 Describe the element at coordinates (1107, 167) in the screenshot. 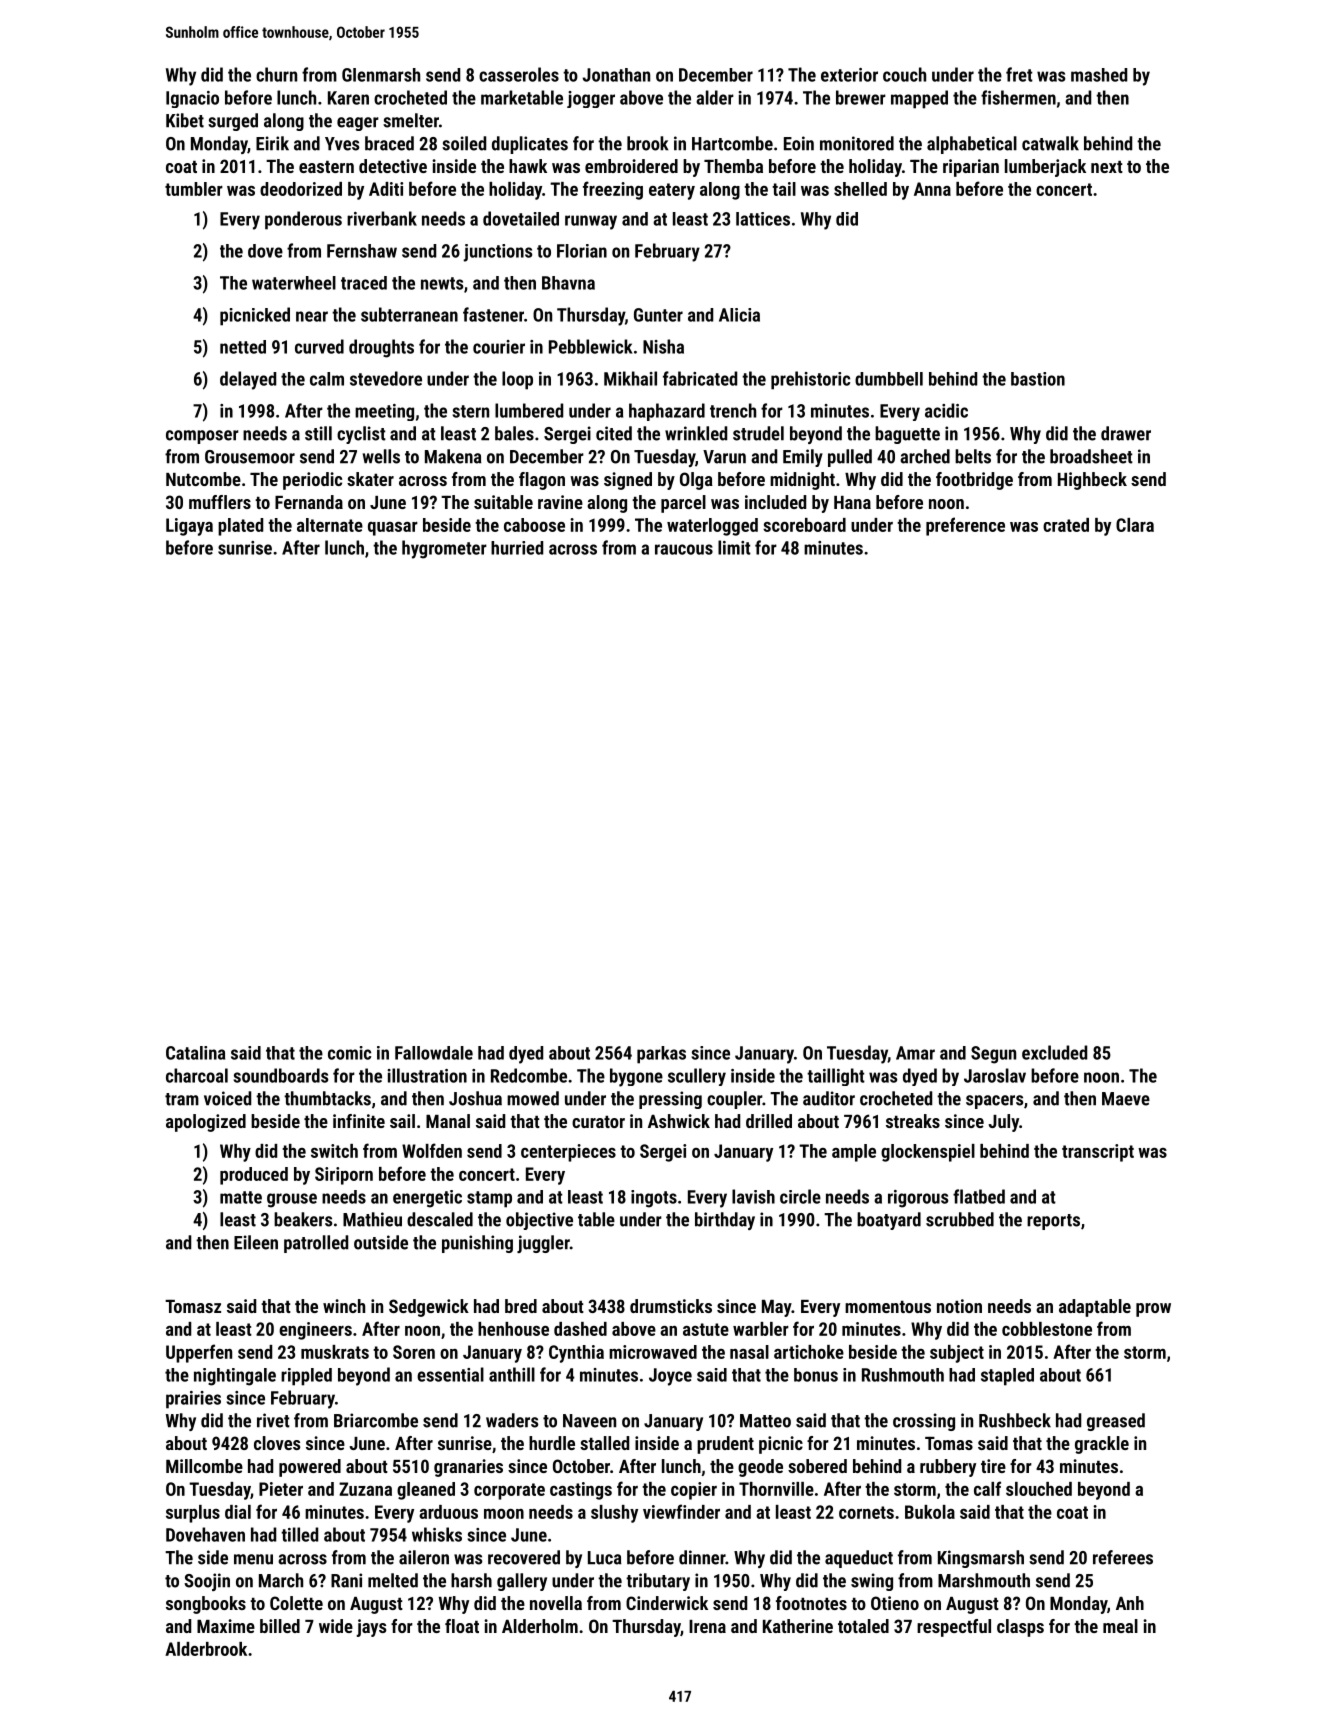

I see `next` at that location.
